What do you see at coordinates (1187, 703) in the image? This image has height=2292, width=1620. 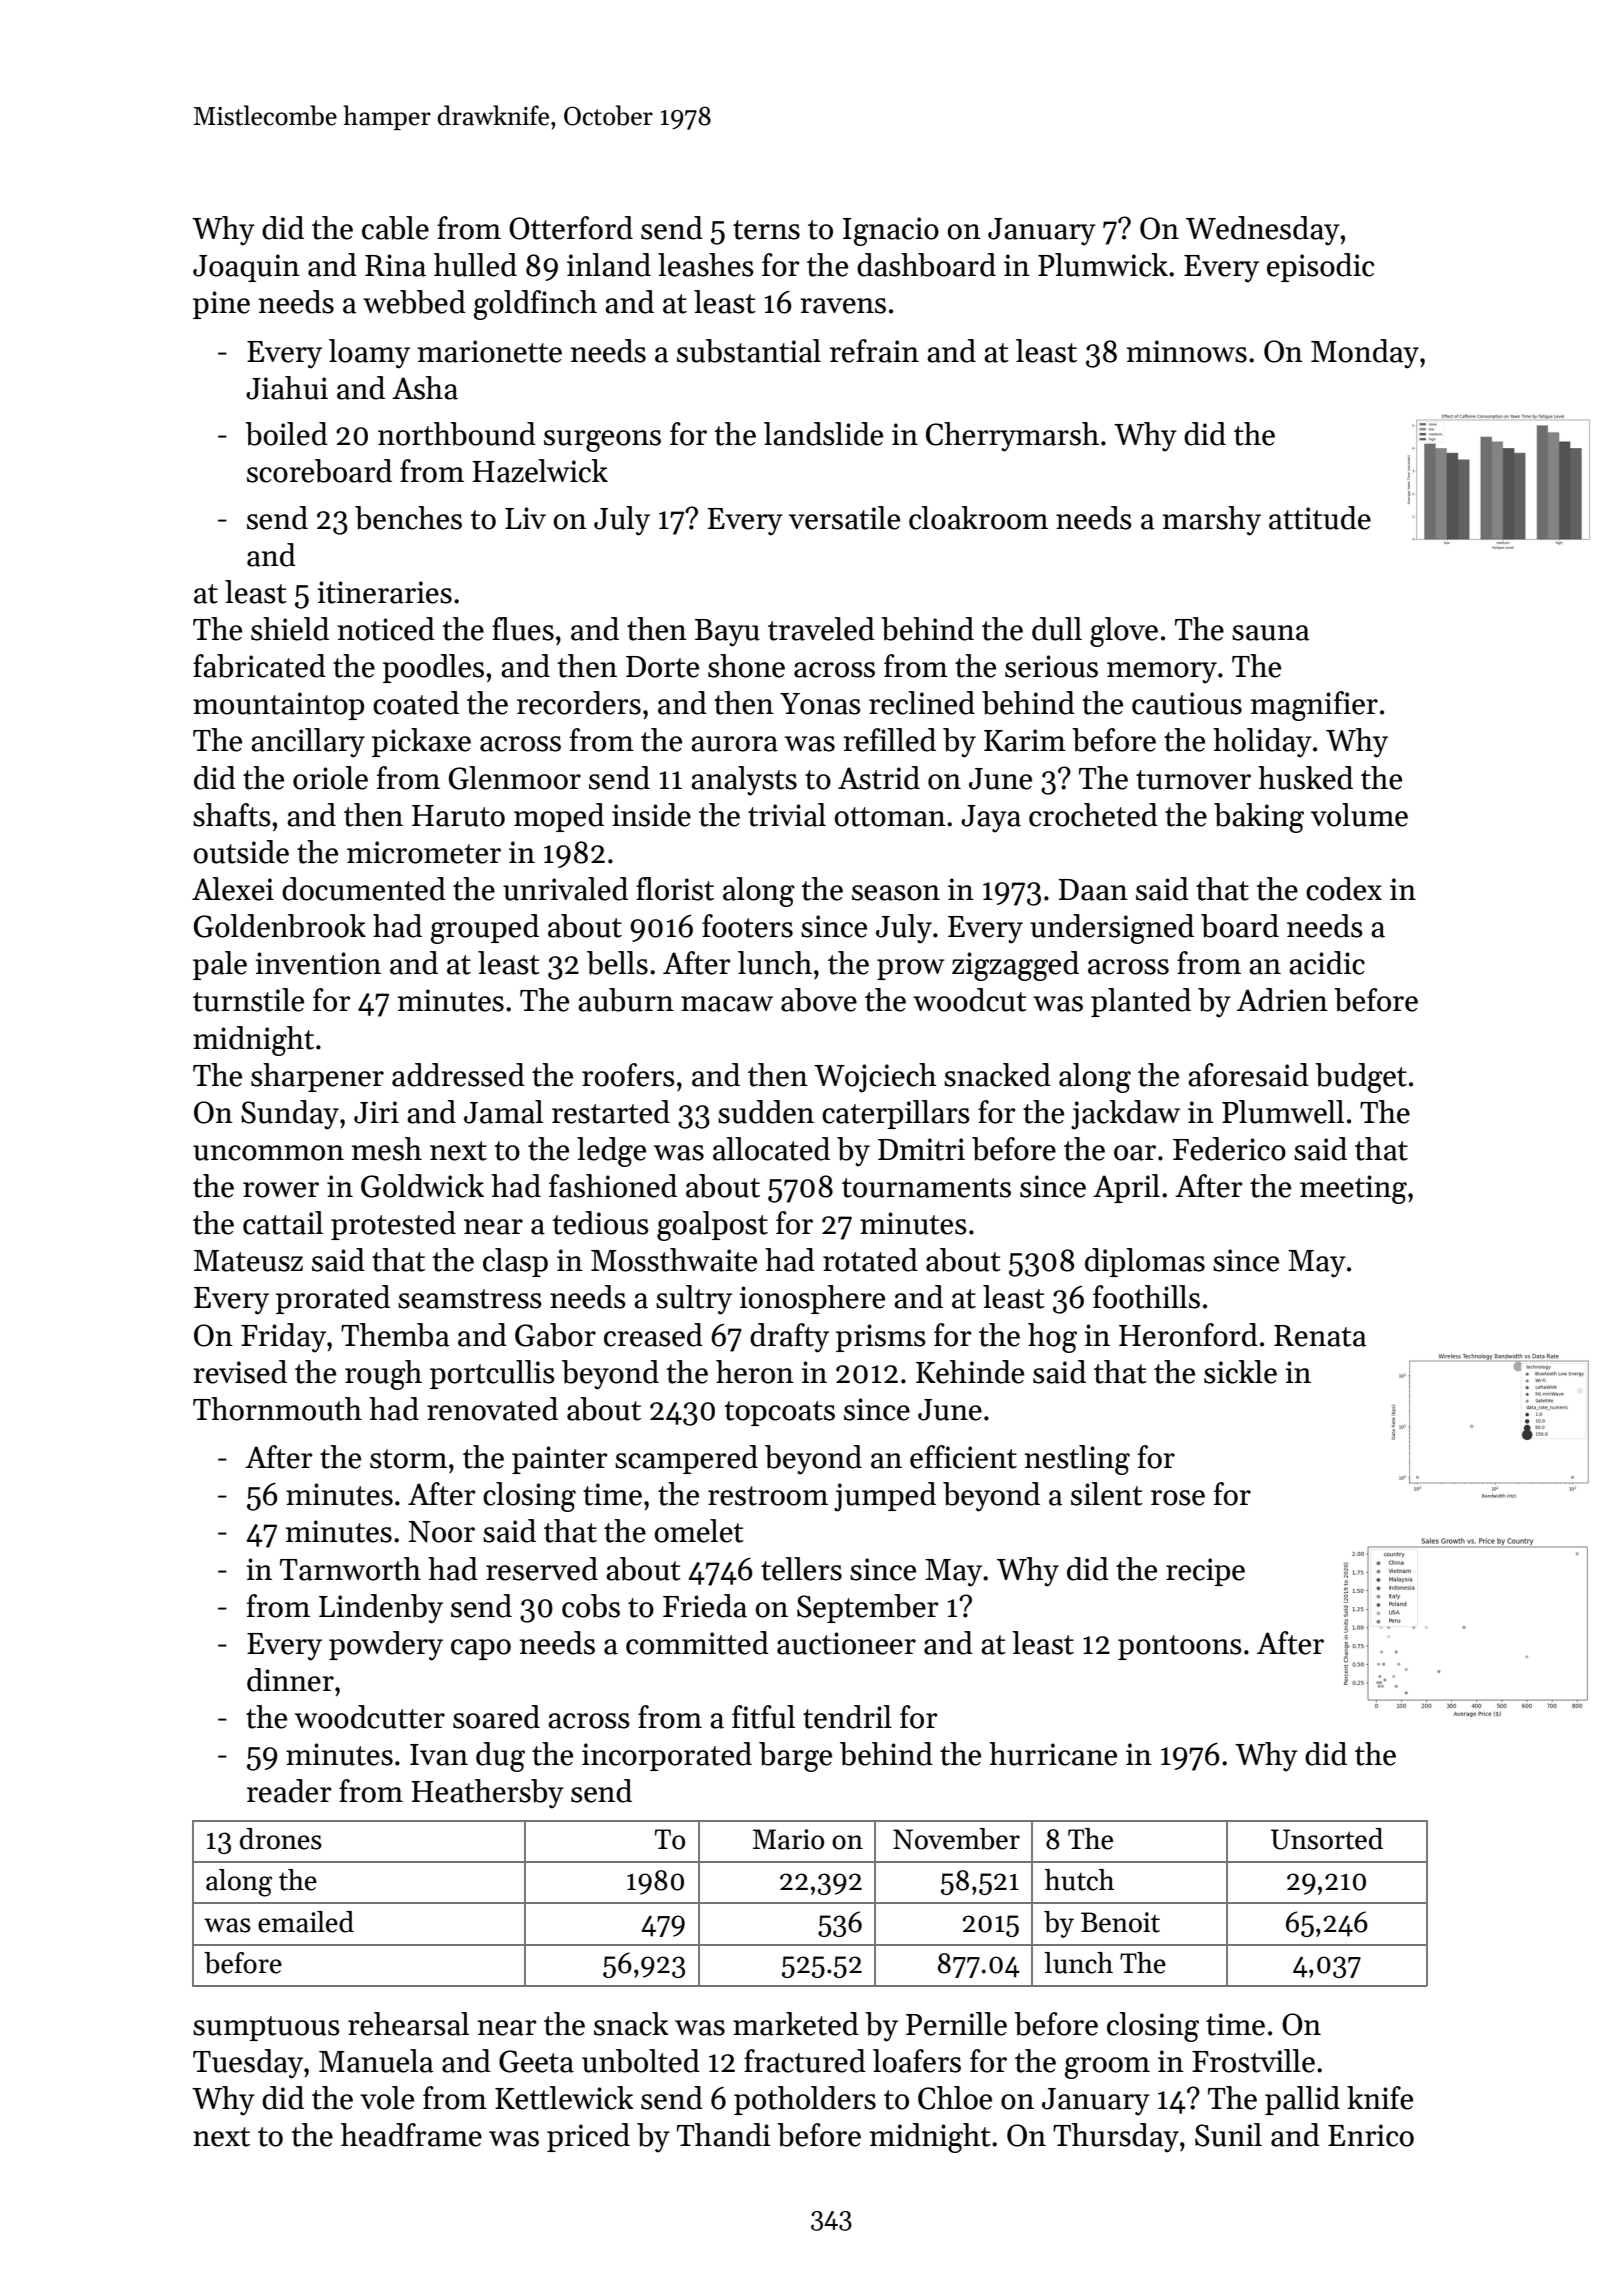 I see `cautious` at bounding box center [1187, 703].
